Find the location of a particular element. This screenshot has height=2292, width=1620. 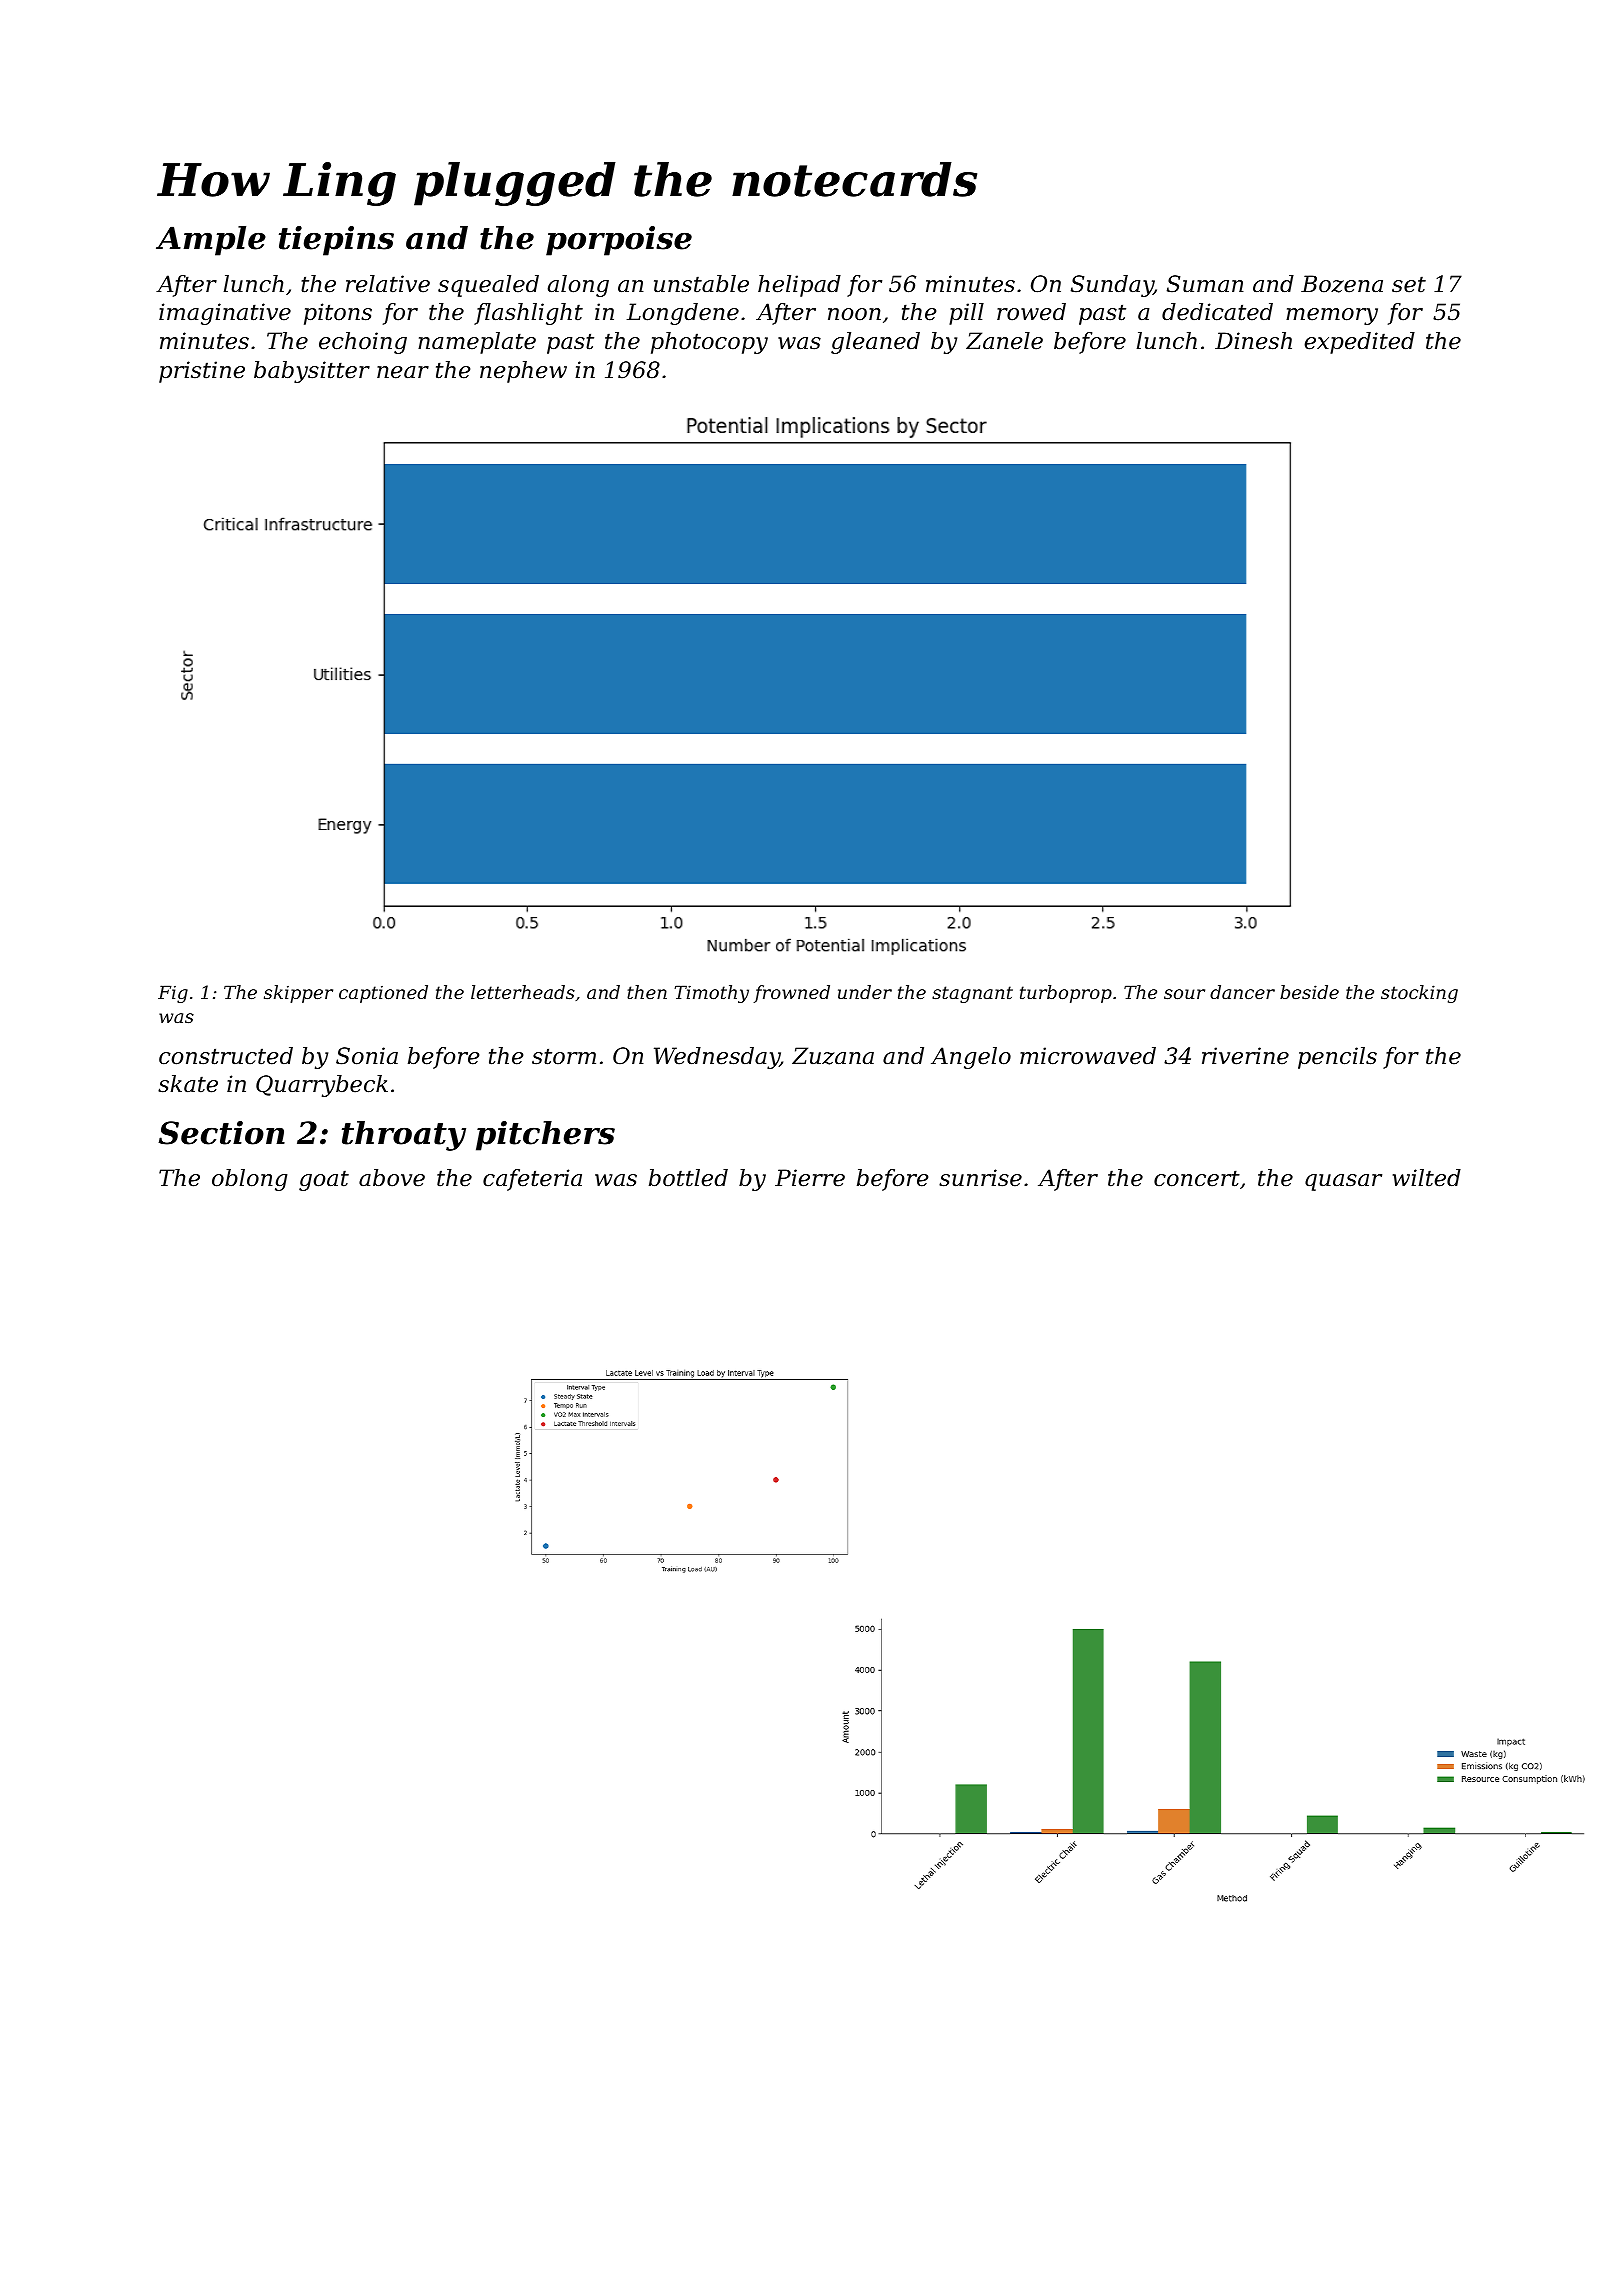

beside is located at coordinates (1309, 992).
